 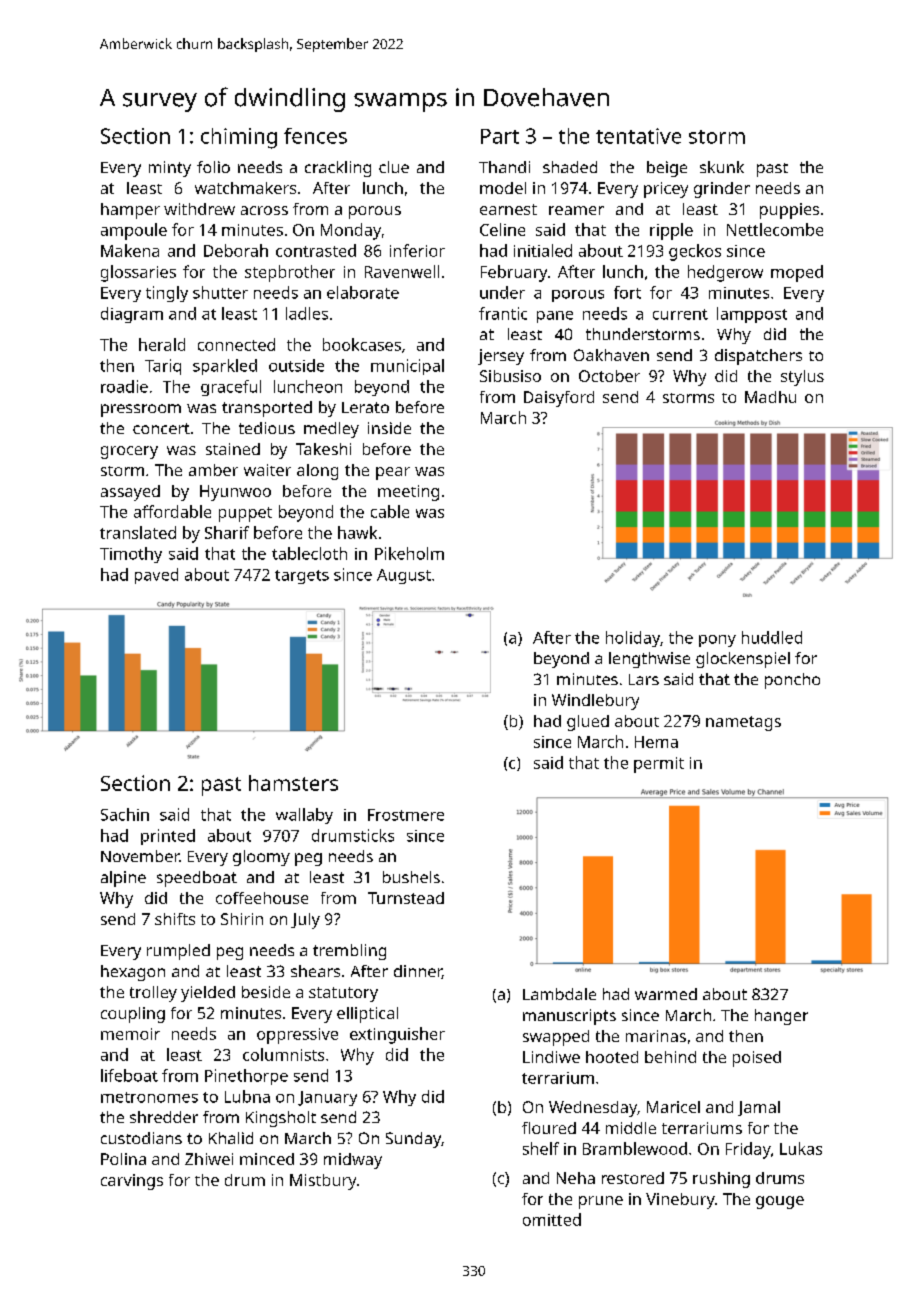 What do you see at coordinates (601, 1202) in the document?
I see `prune` at bounding box center [601, 1202].
